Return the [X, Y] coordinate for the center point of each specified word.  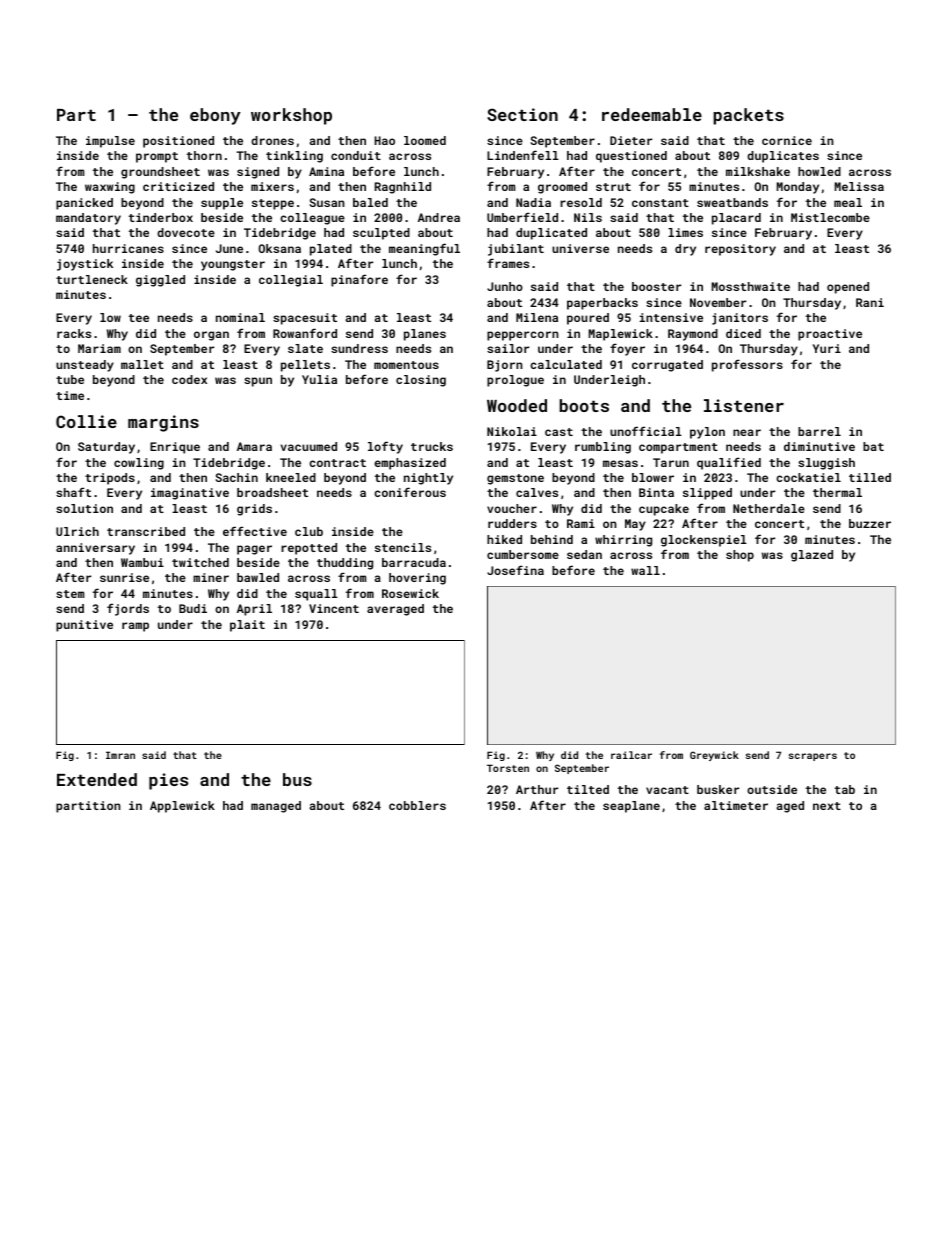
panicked [84, 204]
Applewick [182, 807]
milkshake [758, 171]
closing [421, 381]
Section [522, 114]
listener [744, 405]
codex [189, 379]
